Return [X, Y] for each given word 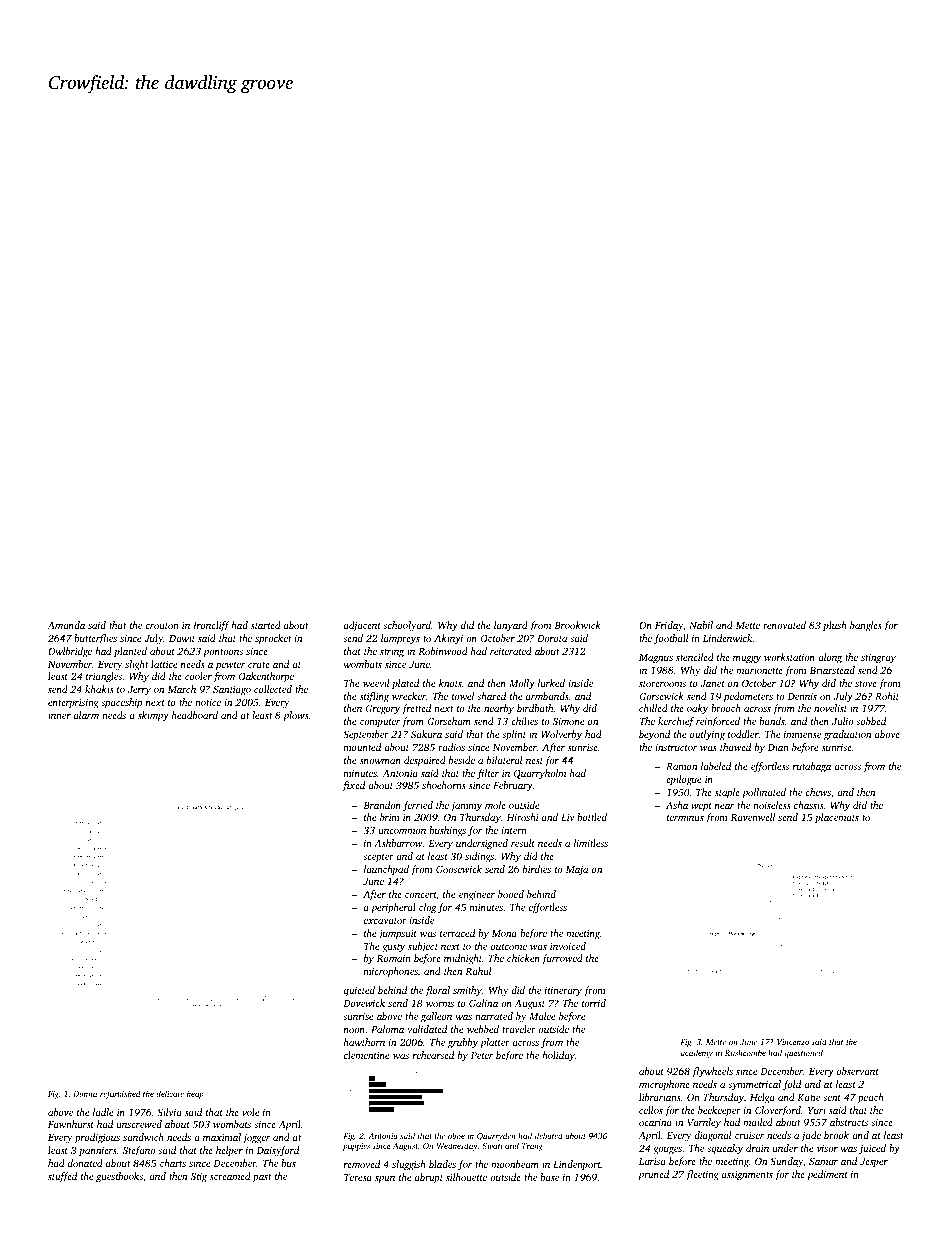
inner [59, 715]
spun [385, 1180]
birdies [537, 869]
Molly [522, 684]
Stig [199, 1178]
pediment [827, 1175]
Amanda [66, 625]
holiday [558, 1056]
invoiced [568, 946]
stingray [878, 659]
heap [195, 1094]
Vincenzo [793, 1042]
